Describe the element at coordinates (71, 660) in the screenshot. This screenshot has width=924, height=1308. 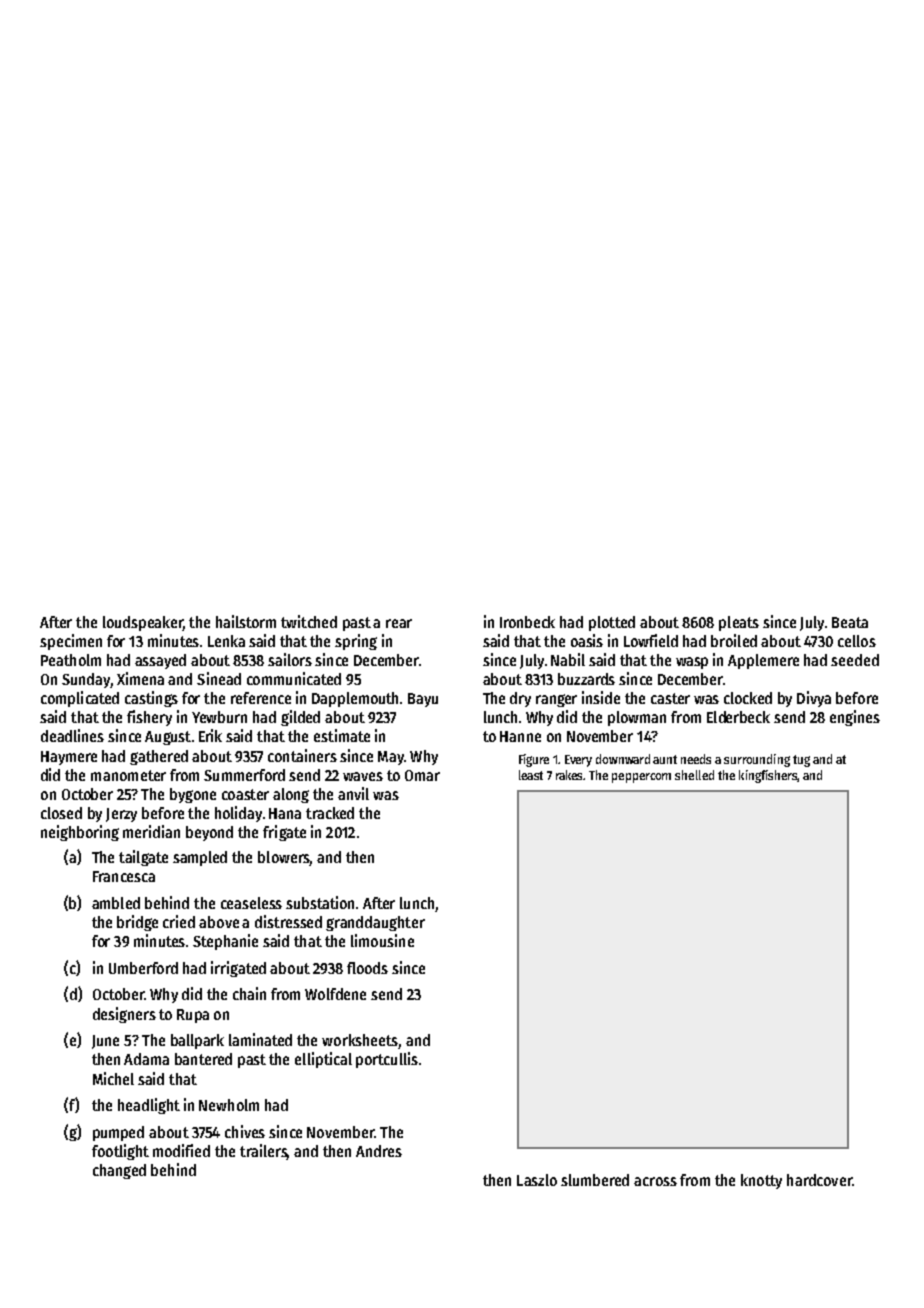
I see `Peatholm` at that location.
